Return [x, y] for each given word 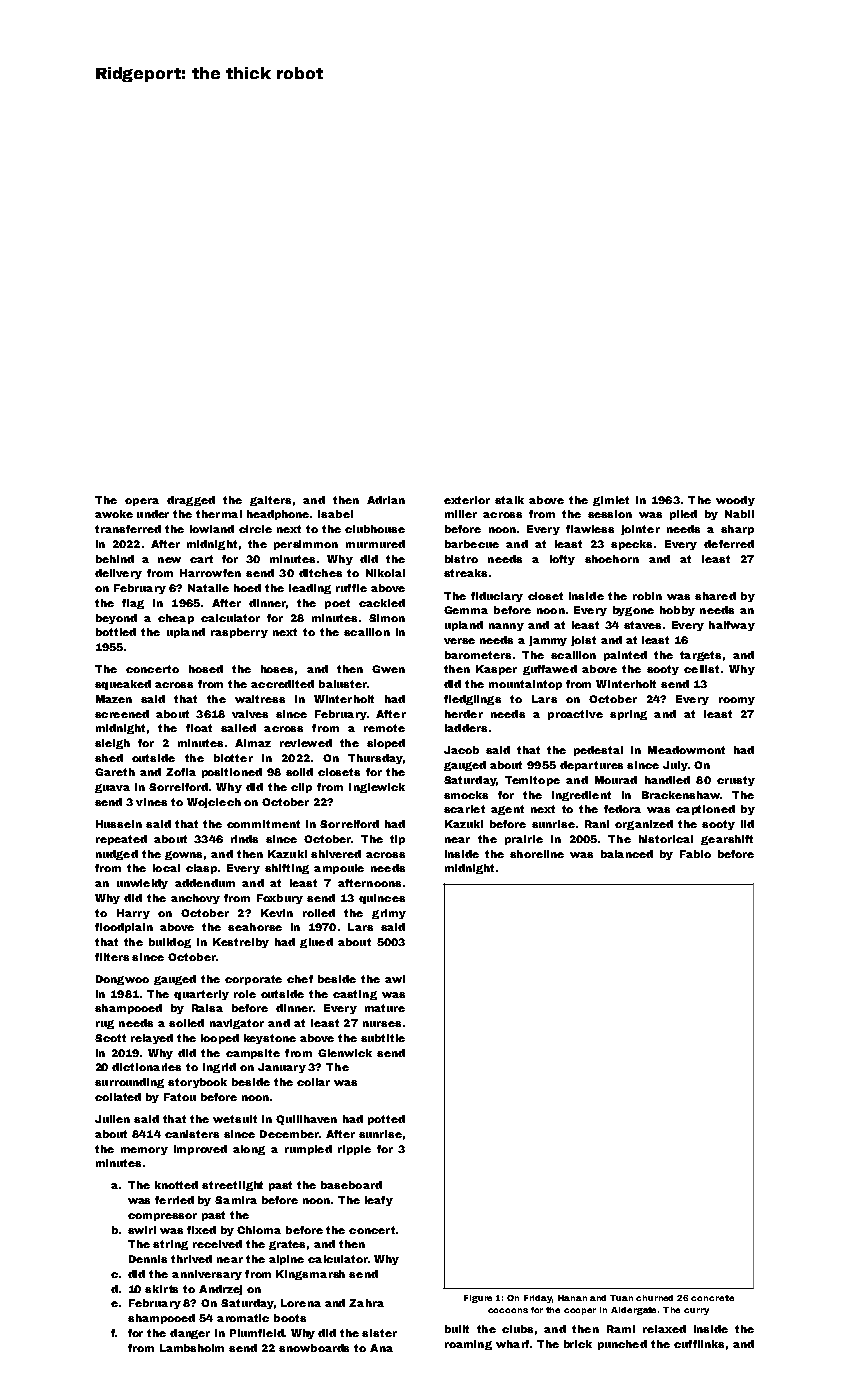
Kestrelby [241, 943]
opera [142, 502]
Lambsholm [192, 1348]
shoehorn [612, 559]
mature [385, 1008]
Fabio [695, 854]
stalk [509, 500]
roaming [468, 1345]
